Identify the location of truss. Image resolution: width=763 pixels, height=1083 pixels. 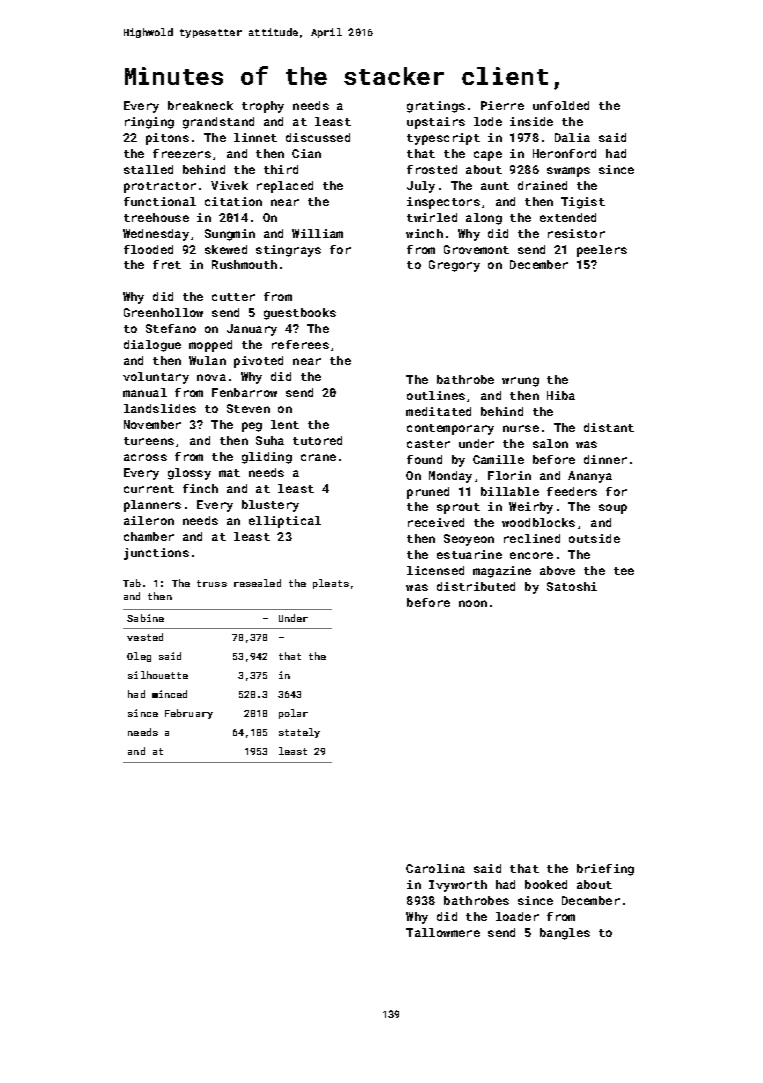
(212, 583).
